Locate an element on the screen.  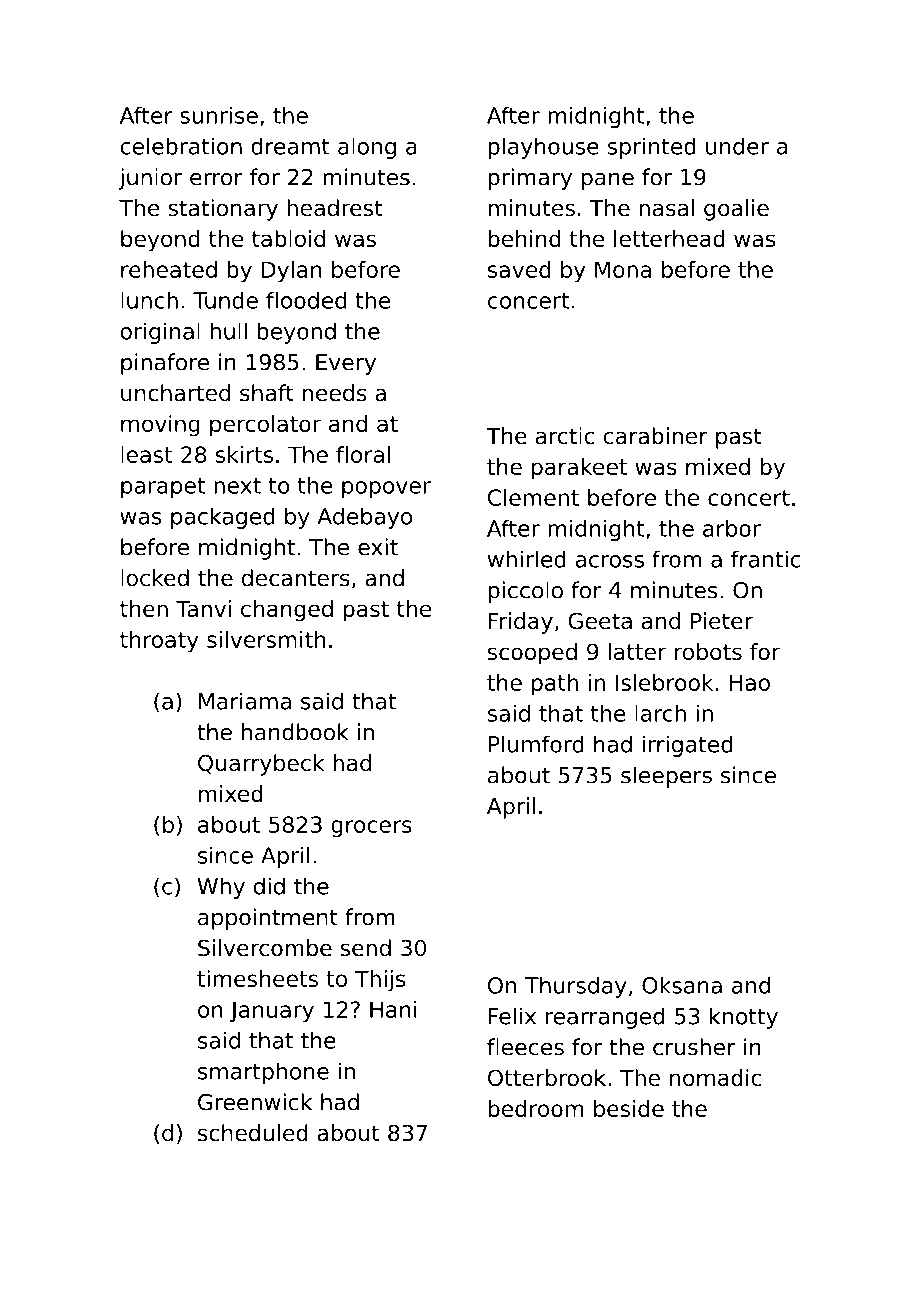
Hani is located at coordinates (393, 1009).
